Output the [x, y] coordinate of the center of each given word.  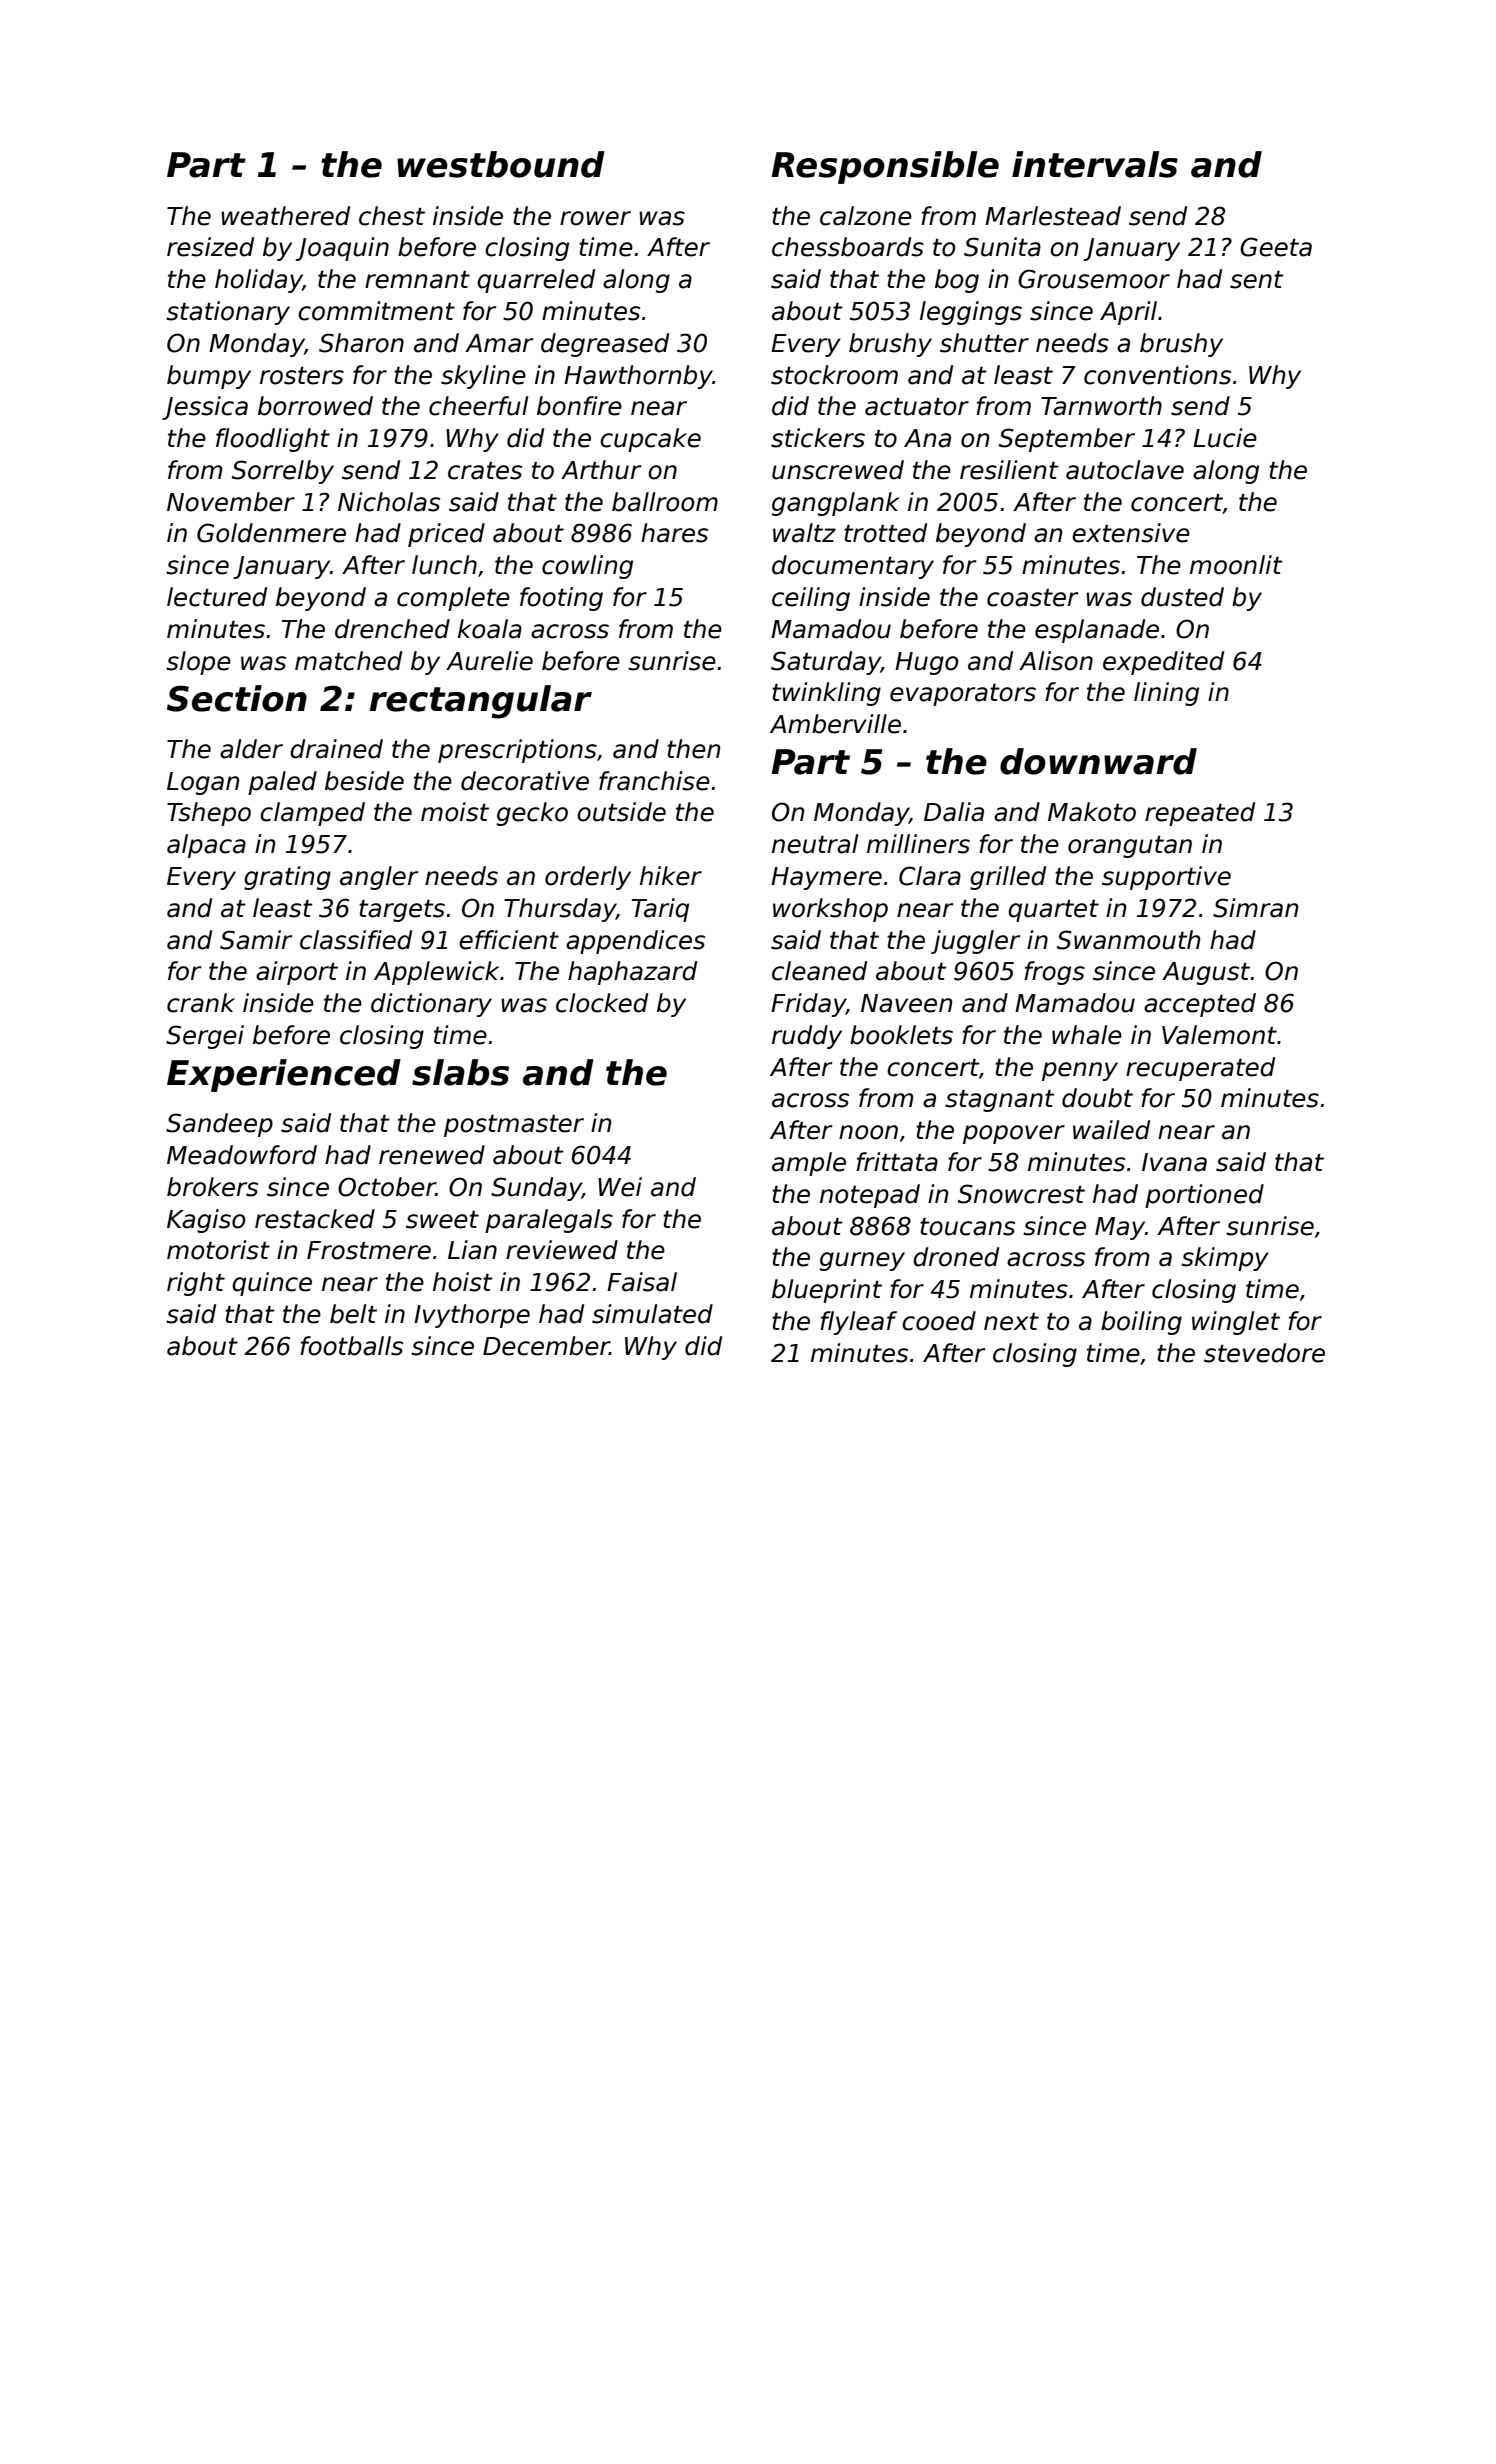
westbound [501, 164]
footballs [351, 1346]
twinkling [826, 694]
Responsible [885, 167]
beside [364, 781]
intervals [1095, 164]
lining [1166, 694]
